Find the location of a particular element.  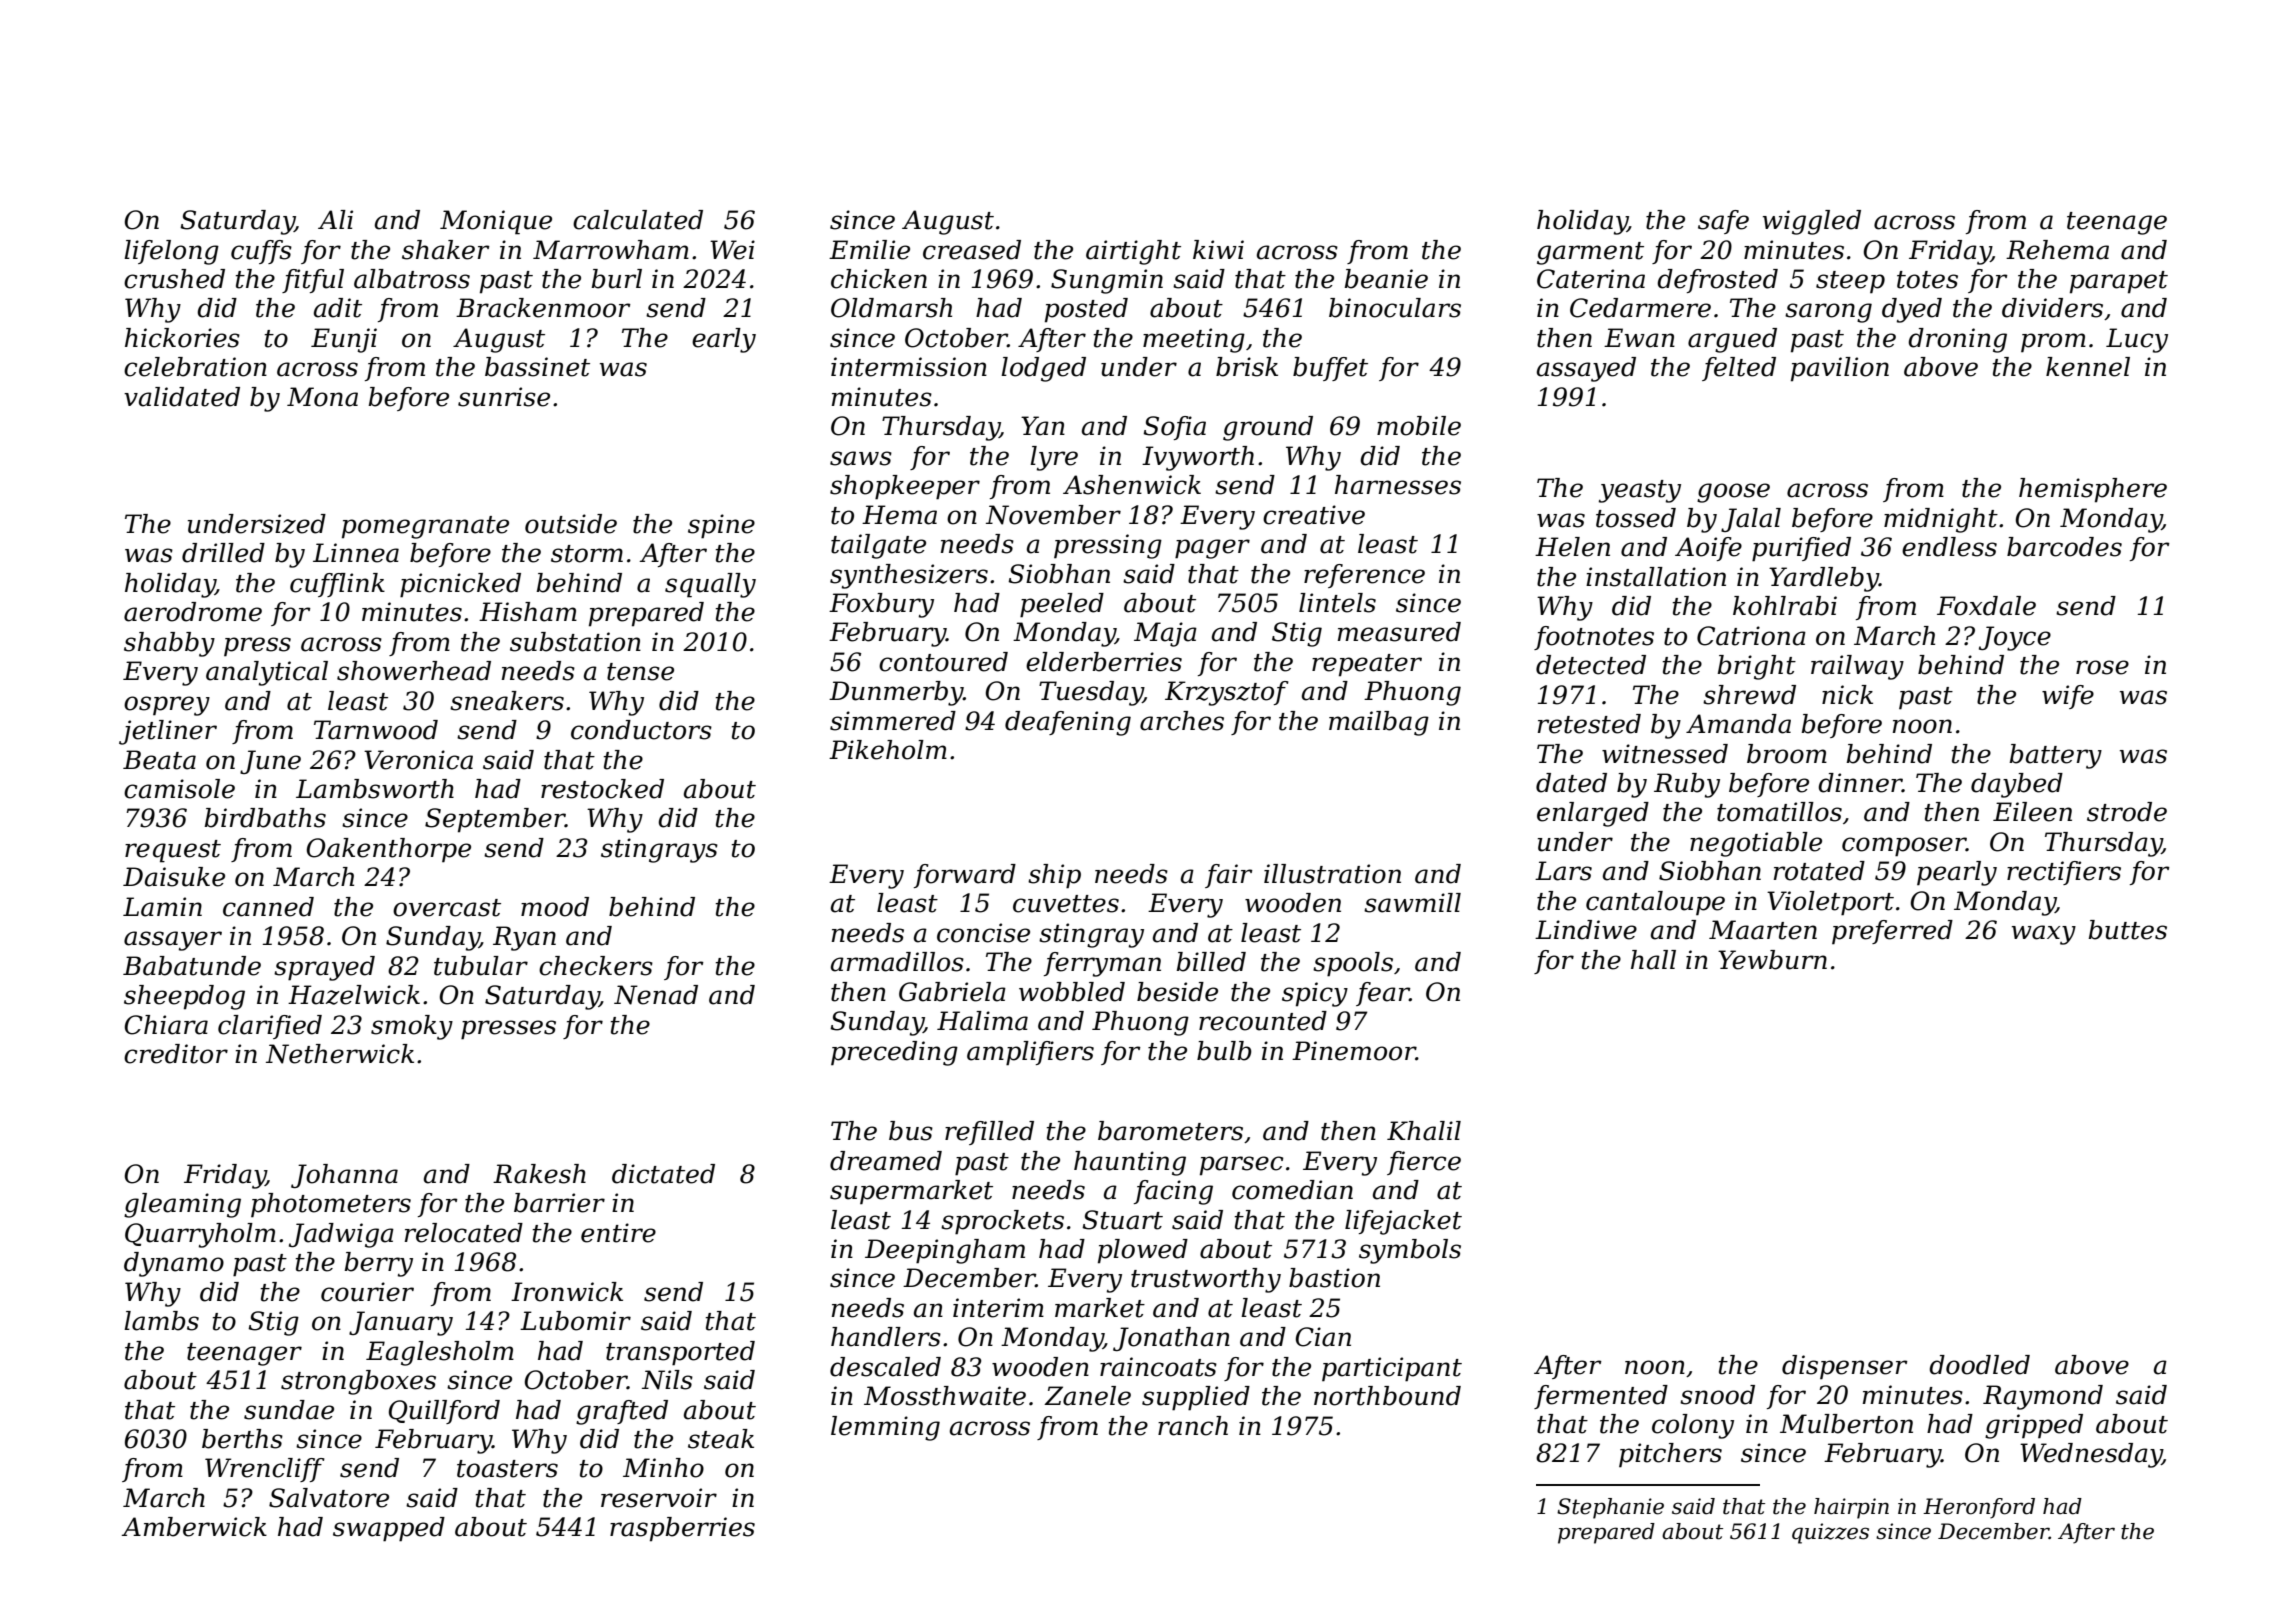

waxy is located at coordinates (2044, 935).
